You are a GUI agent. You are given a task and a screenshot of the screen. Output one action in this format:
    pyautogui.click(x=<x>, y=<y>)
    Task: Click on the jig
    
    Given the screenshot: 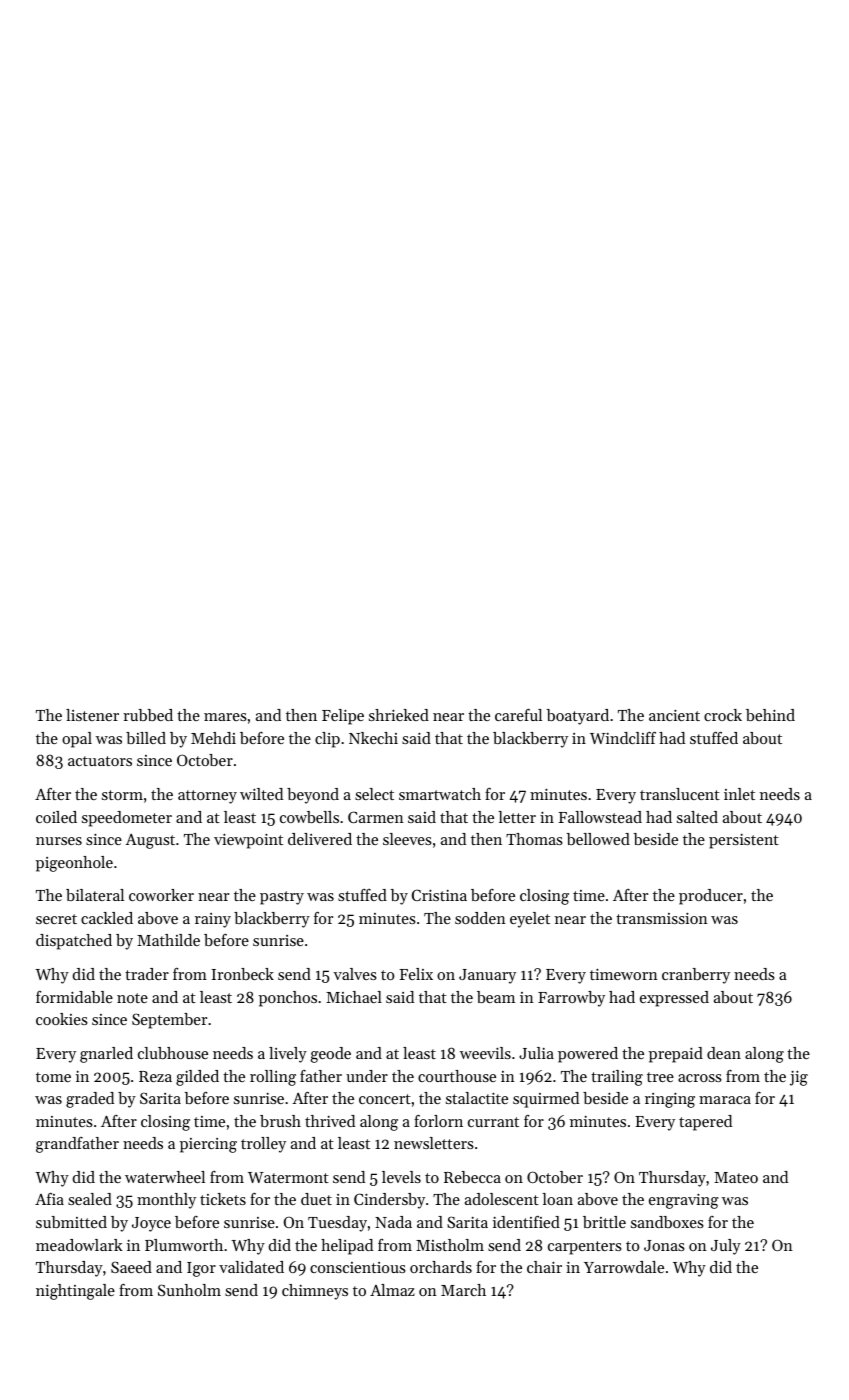 What is the action you would take?
    pyautogui.click(x=799, y=1078)
